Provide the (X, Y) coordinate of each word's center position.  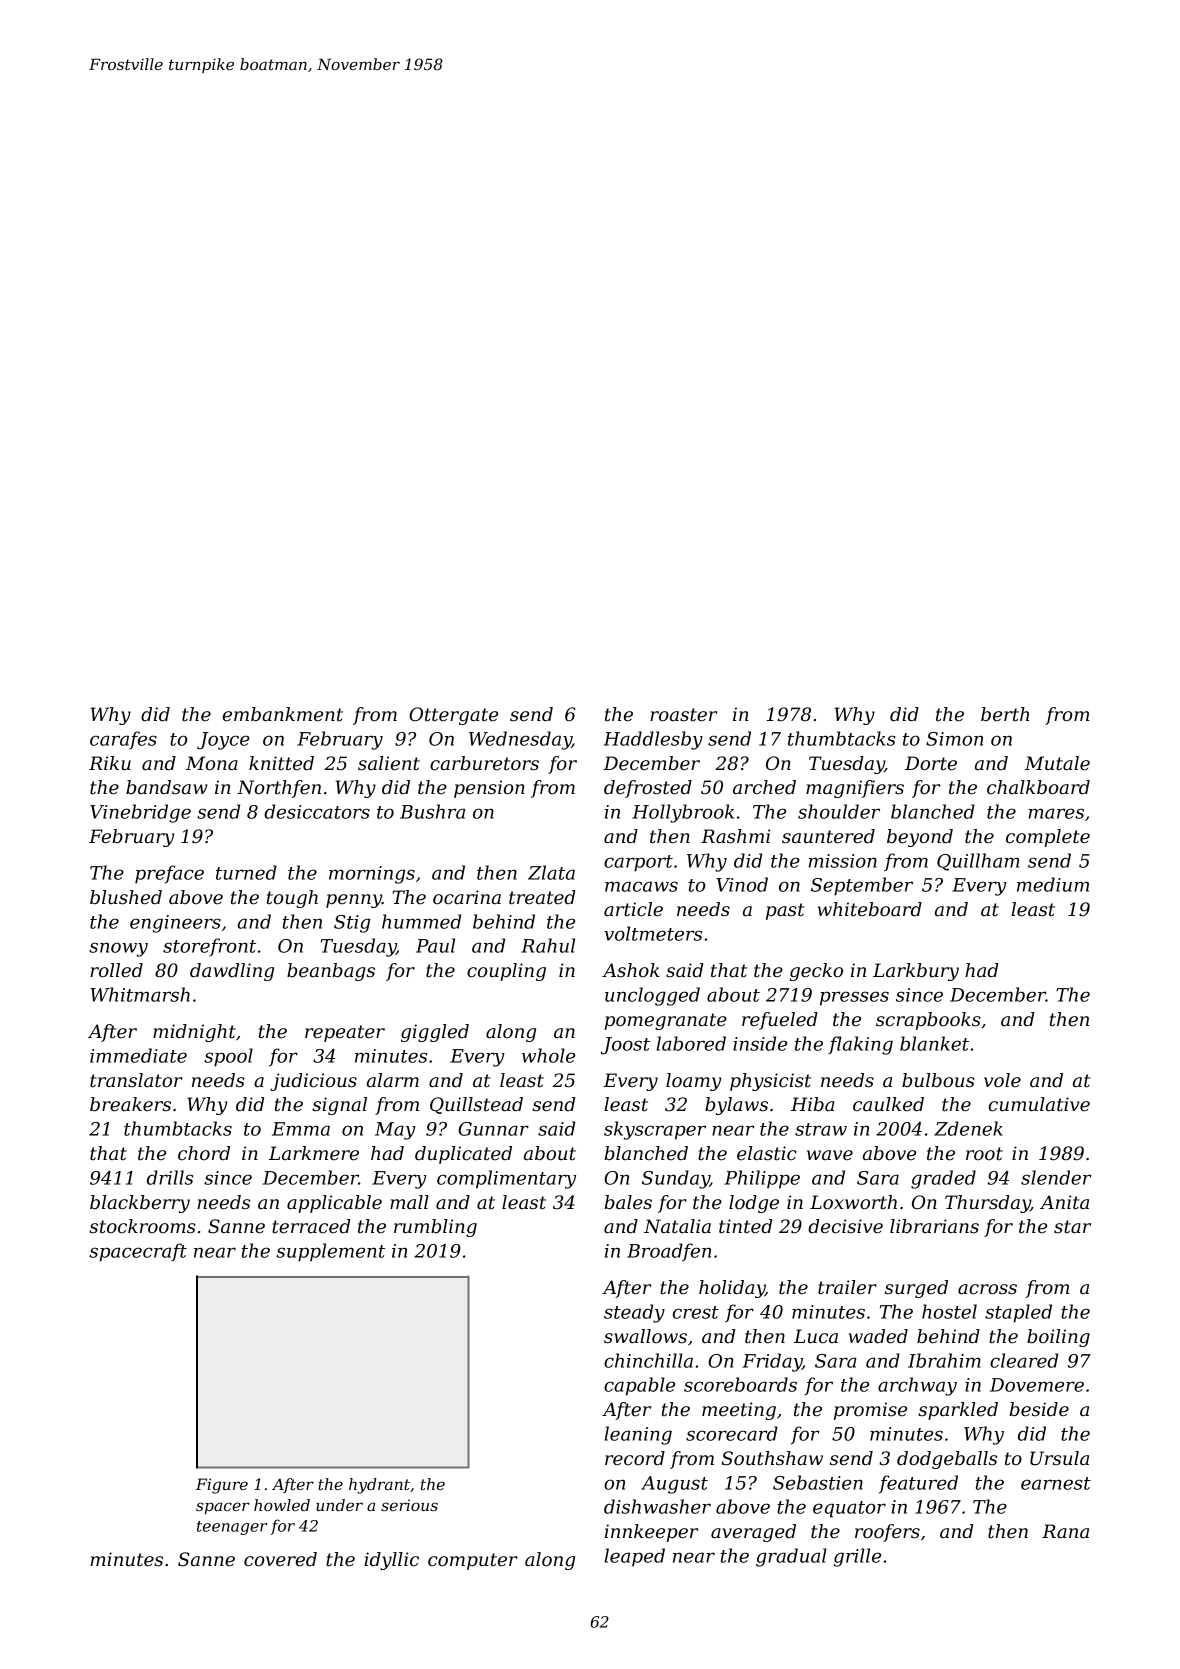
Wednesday (520, 740)
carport (638, 863)
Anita (1064, 1202)
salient (389, 763)
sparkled (958, 1411)
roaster (683, 715)
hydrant (379, 1486)
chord (204, 1153)
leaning (638, 1435)
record (635, 1458)
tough (292, 899)
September (862, 886)
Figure (222, 1486)
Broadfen (669, 1252)
